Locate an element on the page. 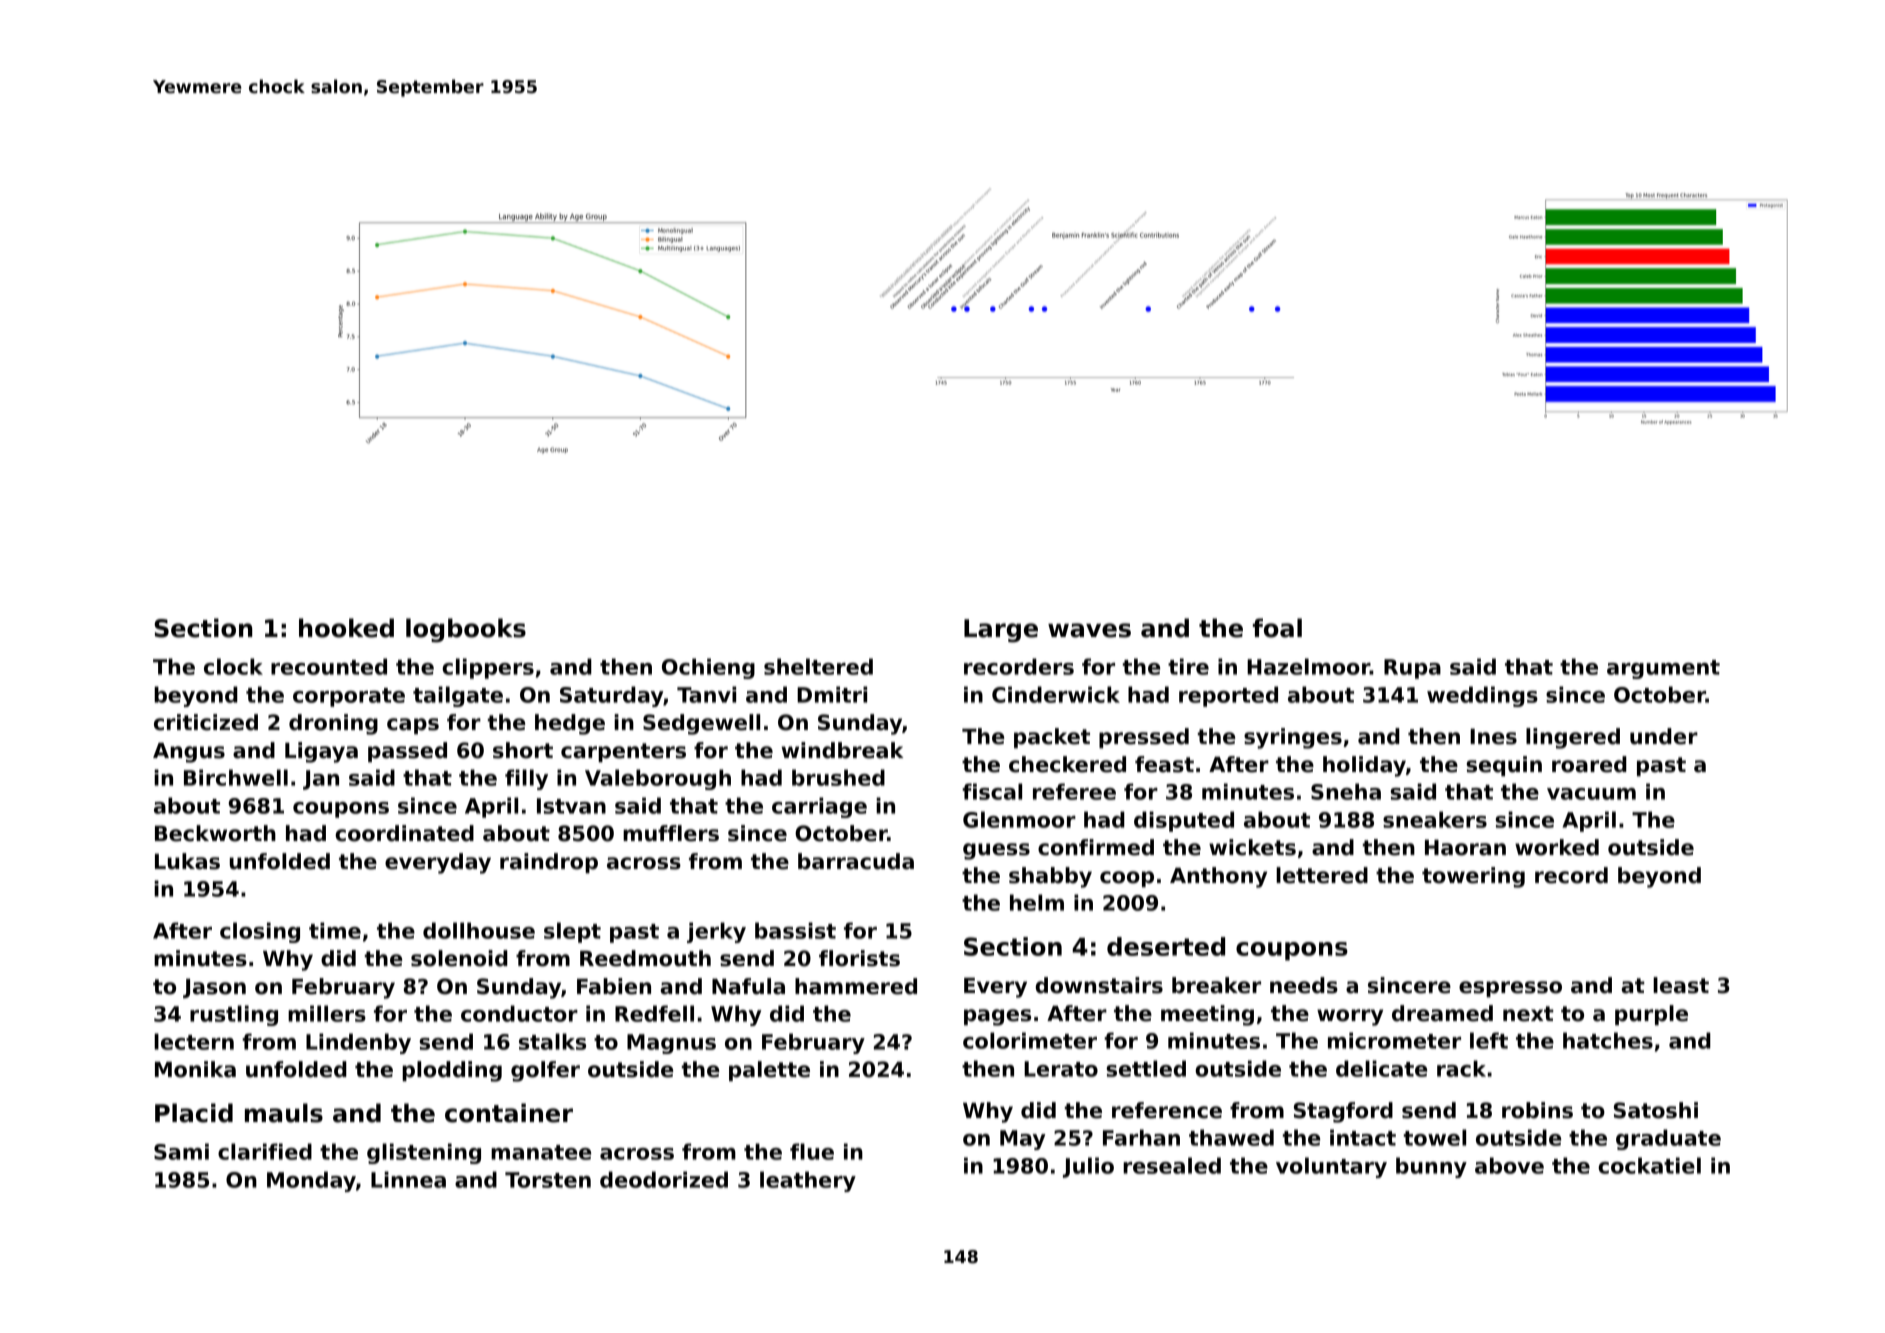  brushed is located at coordinates (838, 777).
